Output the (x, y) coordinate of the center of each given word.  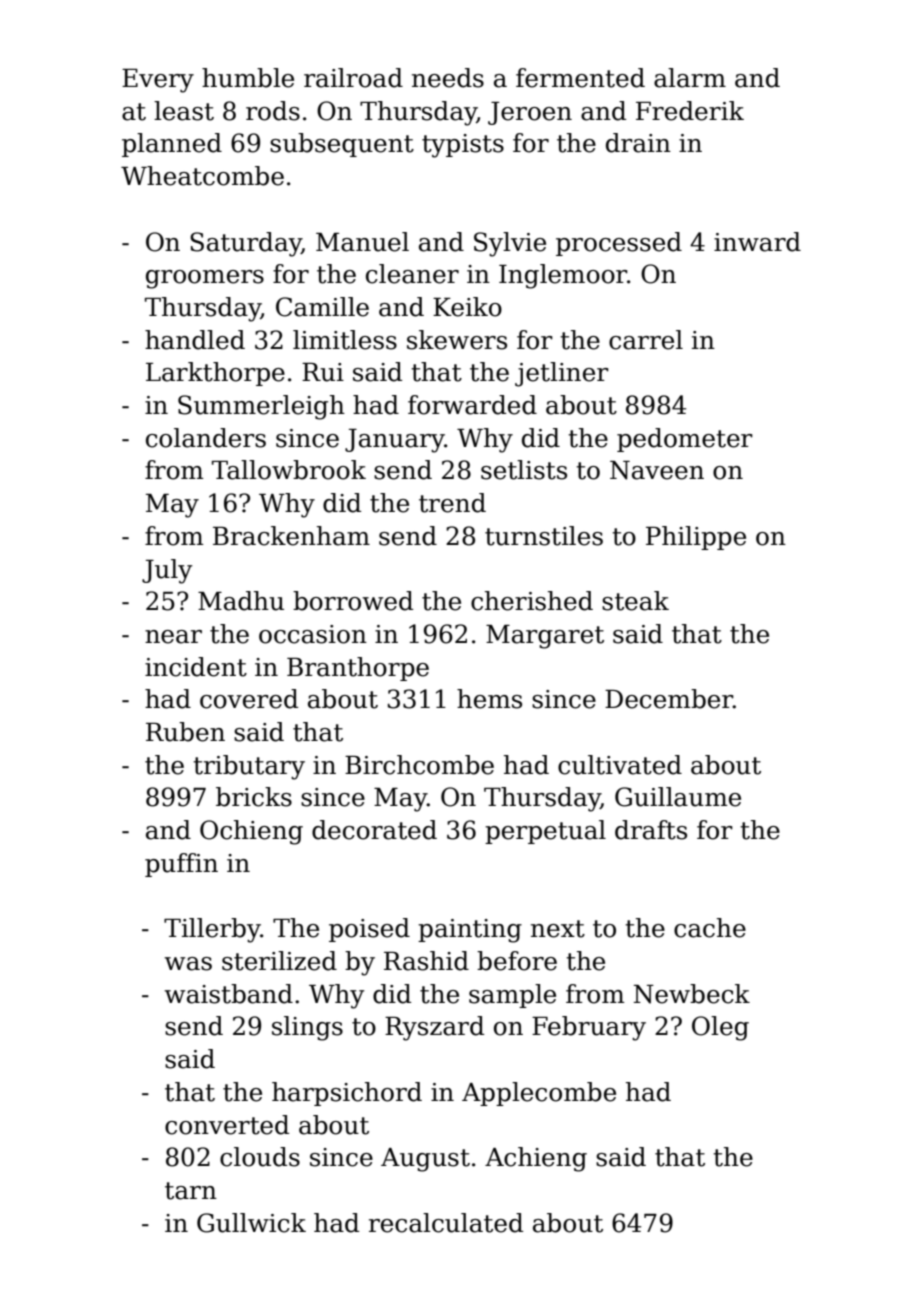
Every (158, 81)
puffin (181, 865)
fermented (580, 78)
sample (512, 996)
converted (227, 1125)
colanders (206, 438)
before (517, 961)
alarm (690, 78)
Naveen (657, 470)
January (395, 441)
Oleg (720, 1028)
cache (710, 928)
